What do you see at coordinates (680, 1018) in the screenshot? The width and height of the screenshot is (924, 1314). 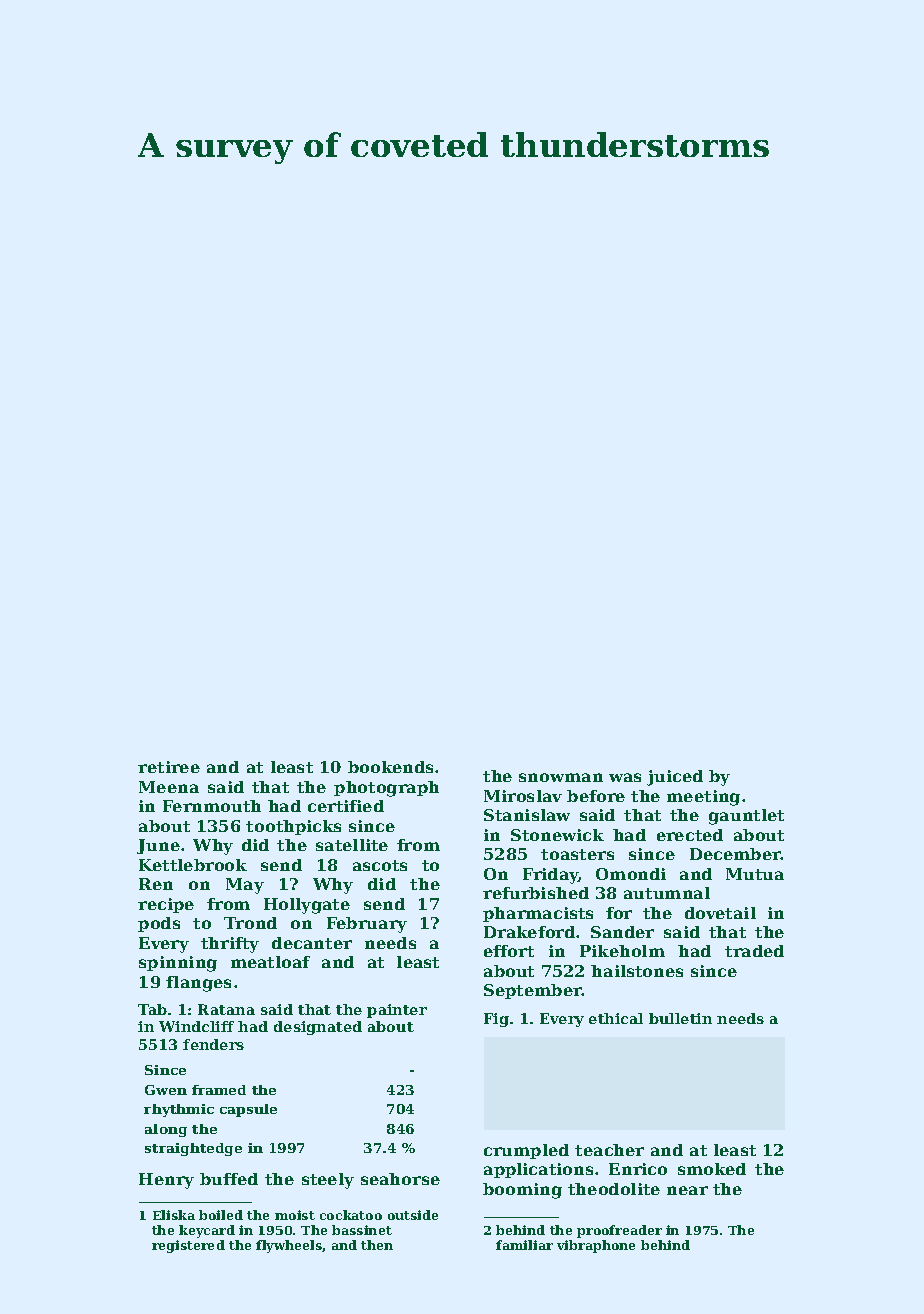 I see `bulletin` at bounding box center [680, 1018].
